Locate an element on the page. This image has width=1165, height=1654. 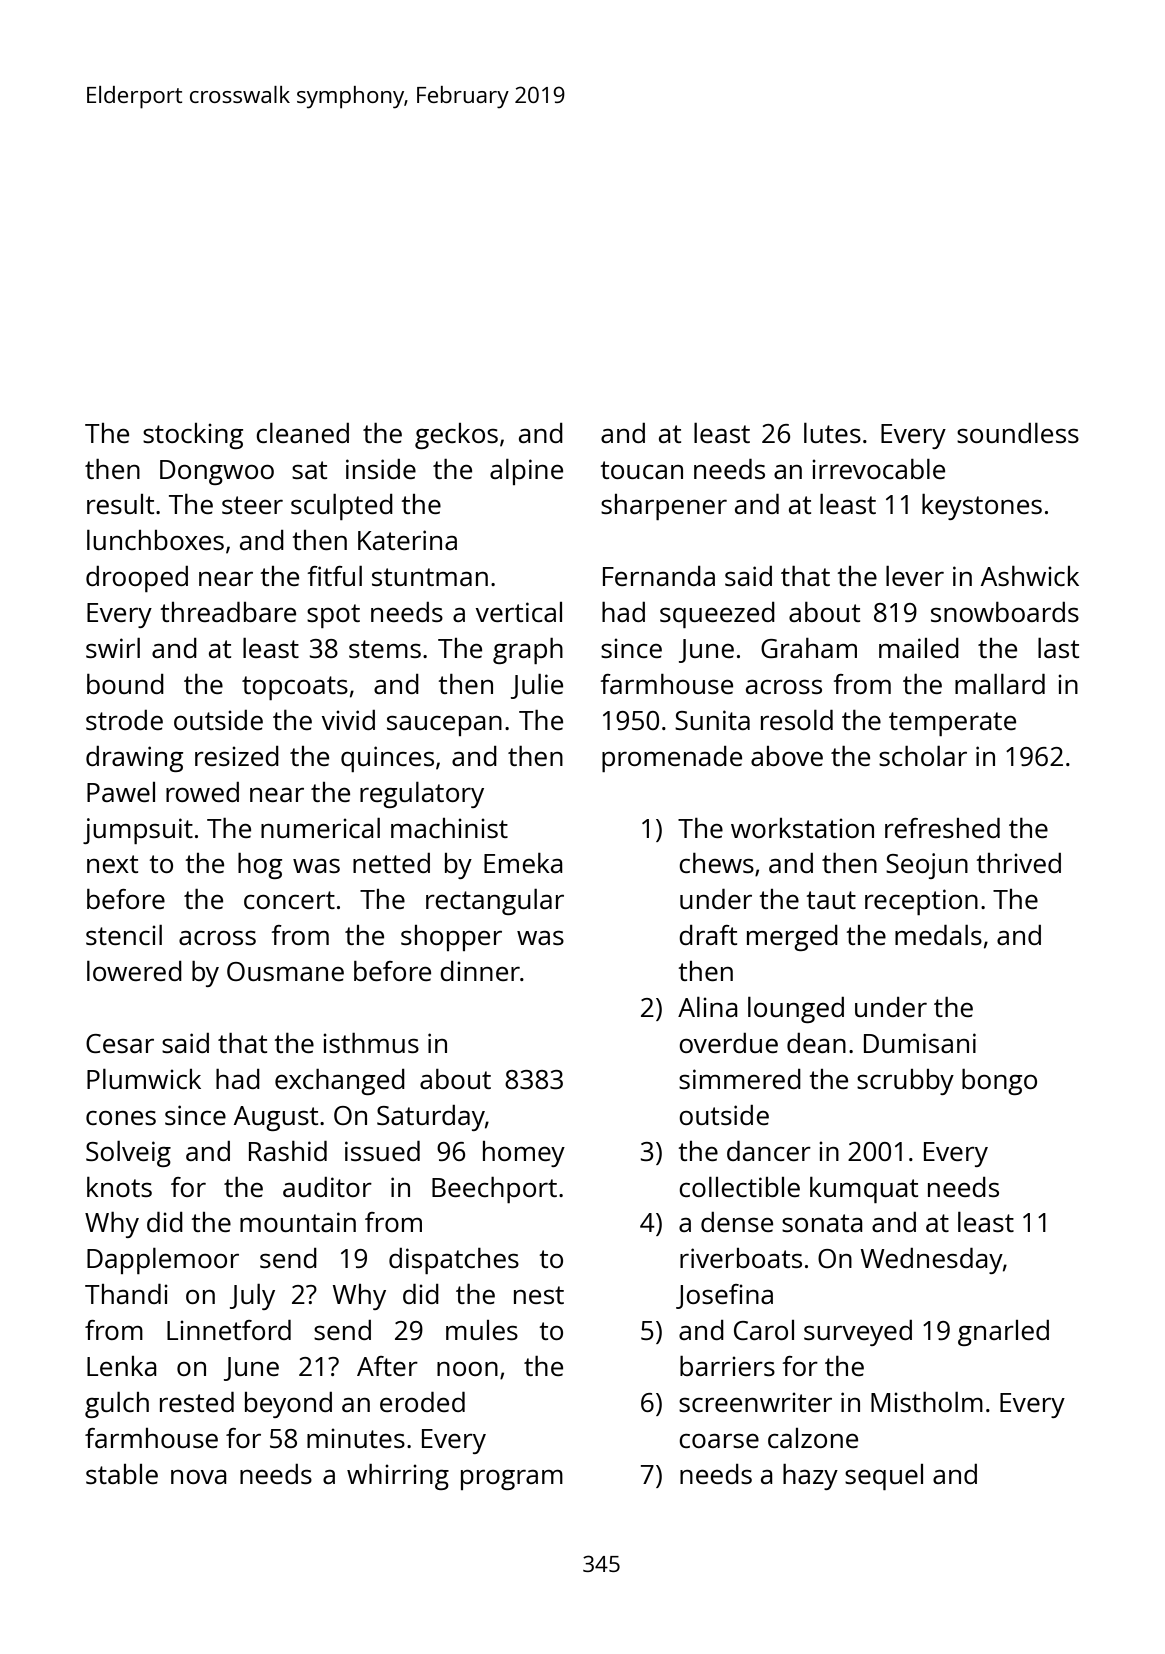
stocking is located at coordinates (193, 436).
